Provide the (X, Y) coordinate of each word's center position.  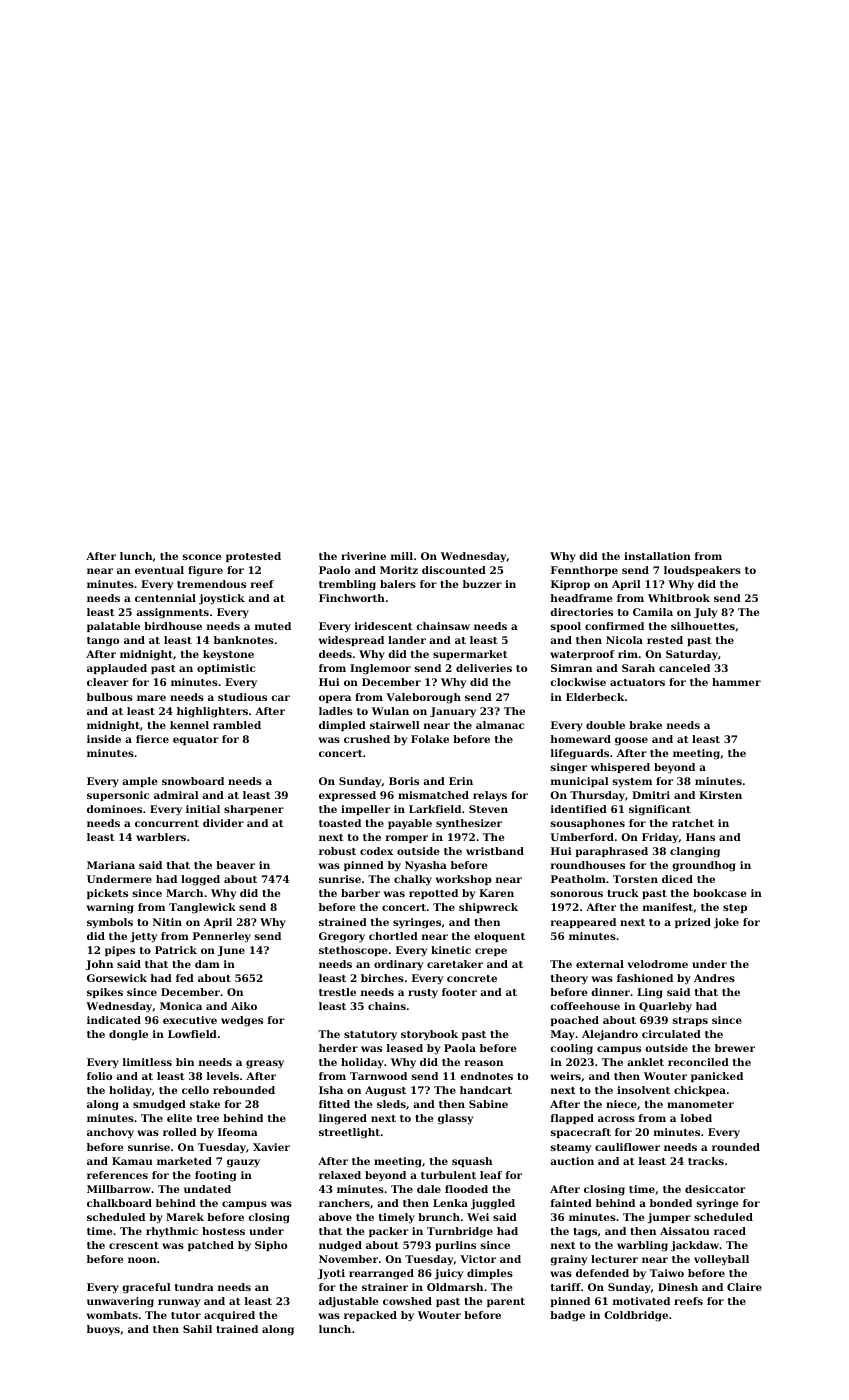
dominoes (114, 809)
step (735, 908)
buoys (103, 1330)
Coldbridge (636, 1316)
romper (407, 839)
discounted (454, 570)
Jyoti (331, 1274)
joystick (222, 599)
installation (657, 556)
